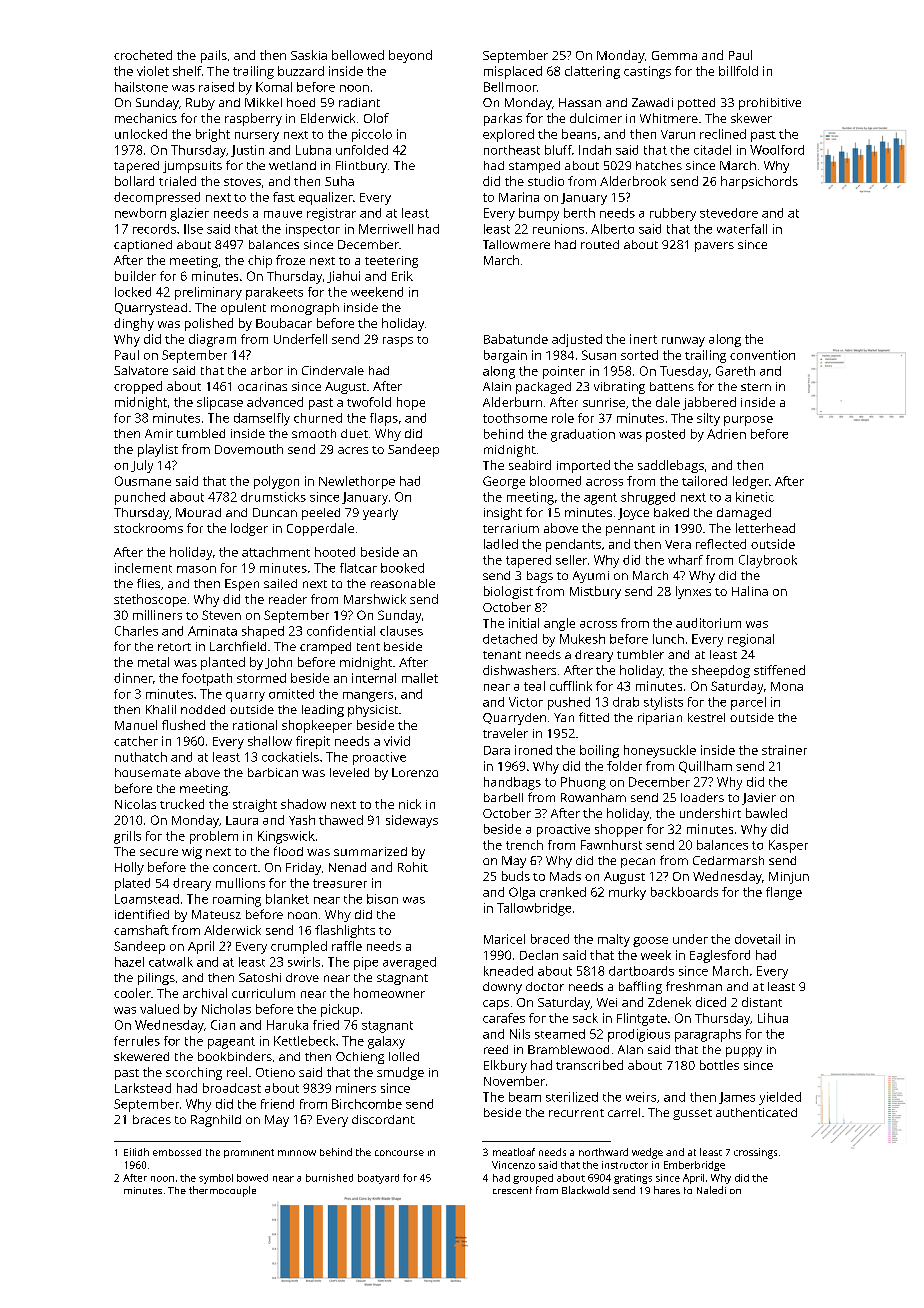  I want to click on bison, so click(382, 899).
